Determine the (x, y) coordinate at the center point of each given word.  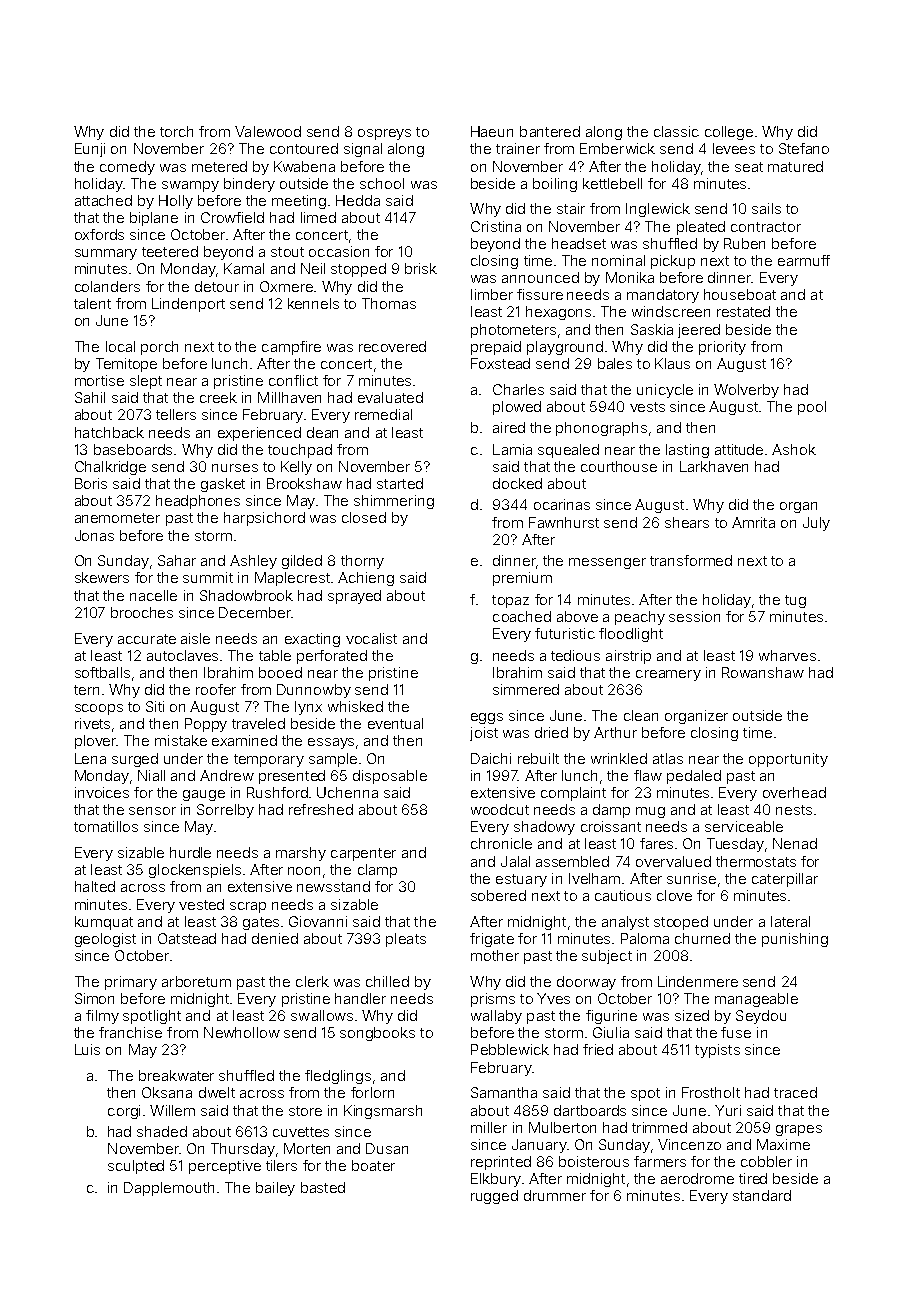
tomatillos (106, 826)
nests (794, 810)
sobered (498, 895)
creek (218, 397)
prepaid (496, 348)
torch (176, 131)
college (729, 133)
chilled (387, 981)
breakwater (176, 1075)
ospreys (384, 134)
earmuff (804, 260)
